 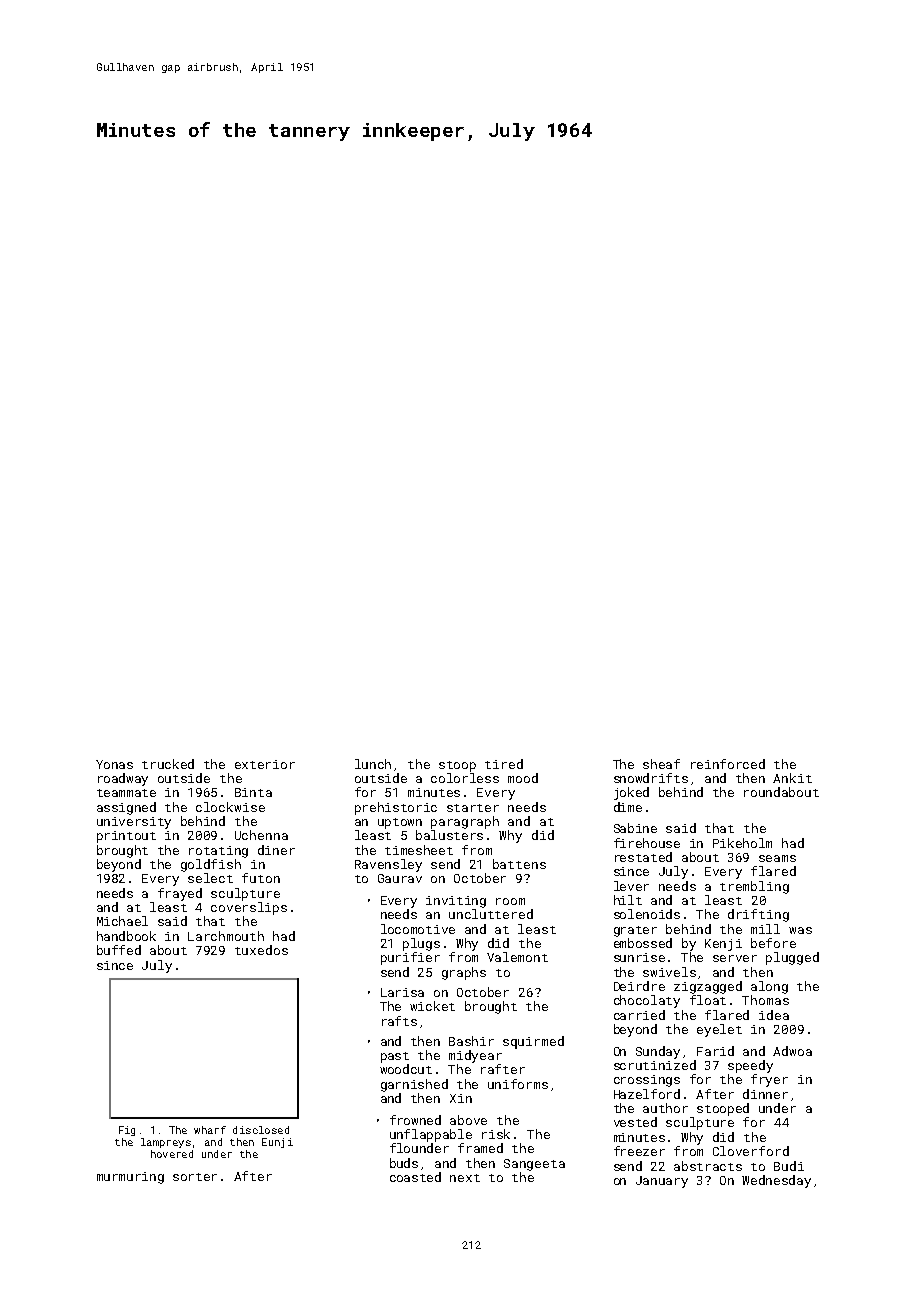 I want to click on speedy, so click(x=750, y=1066).
